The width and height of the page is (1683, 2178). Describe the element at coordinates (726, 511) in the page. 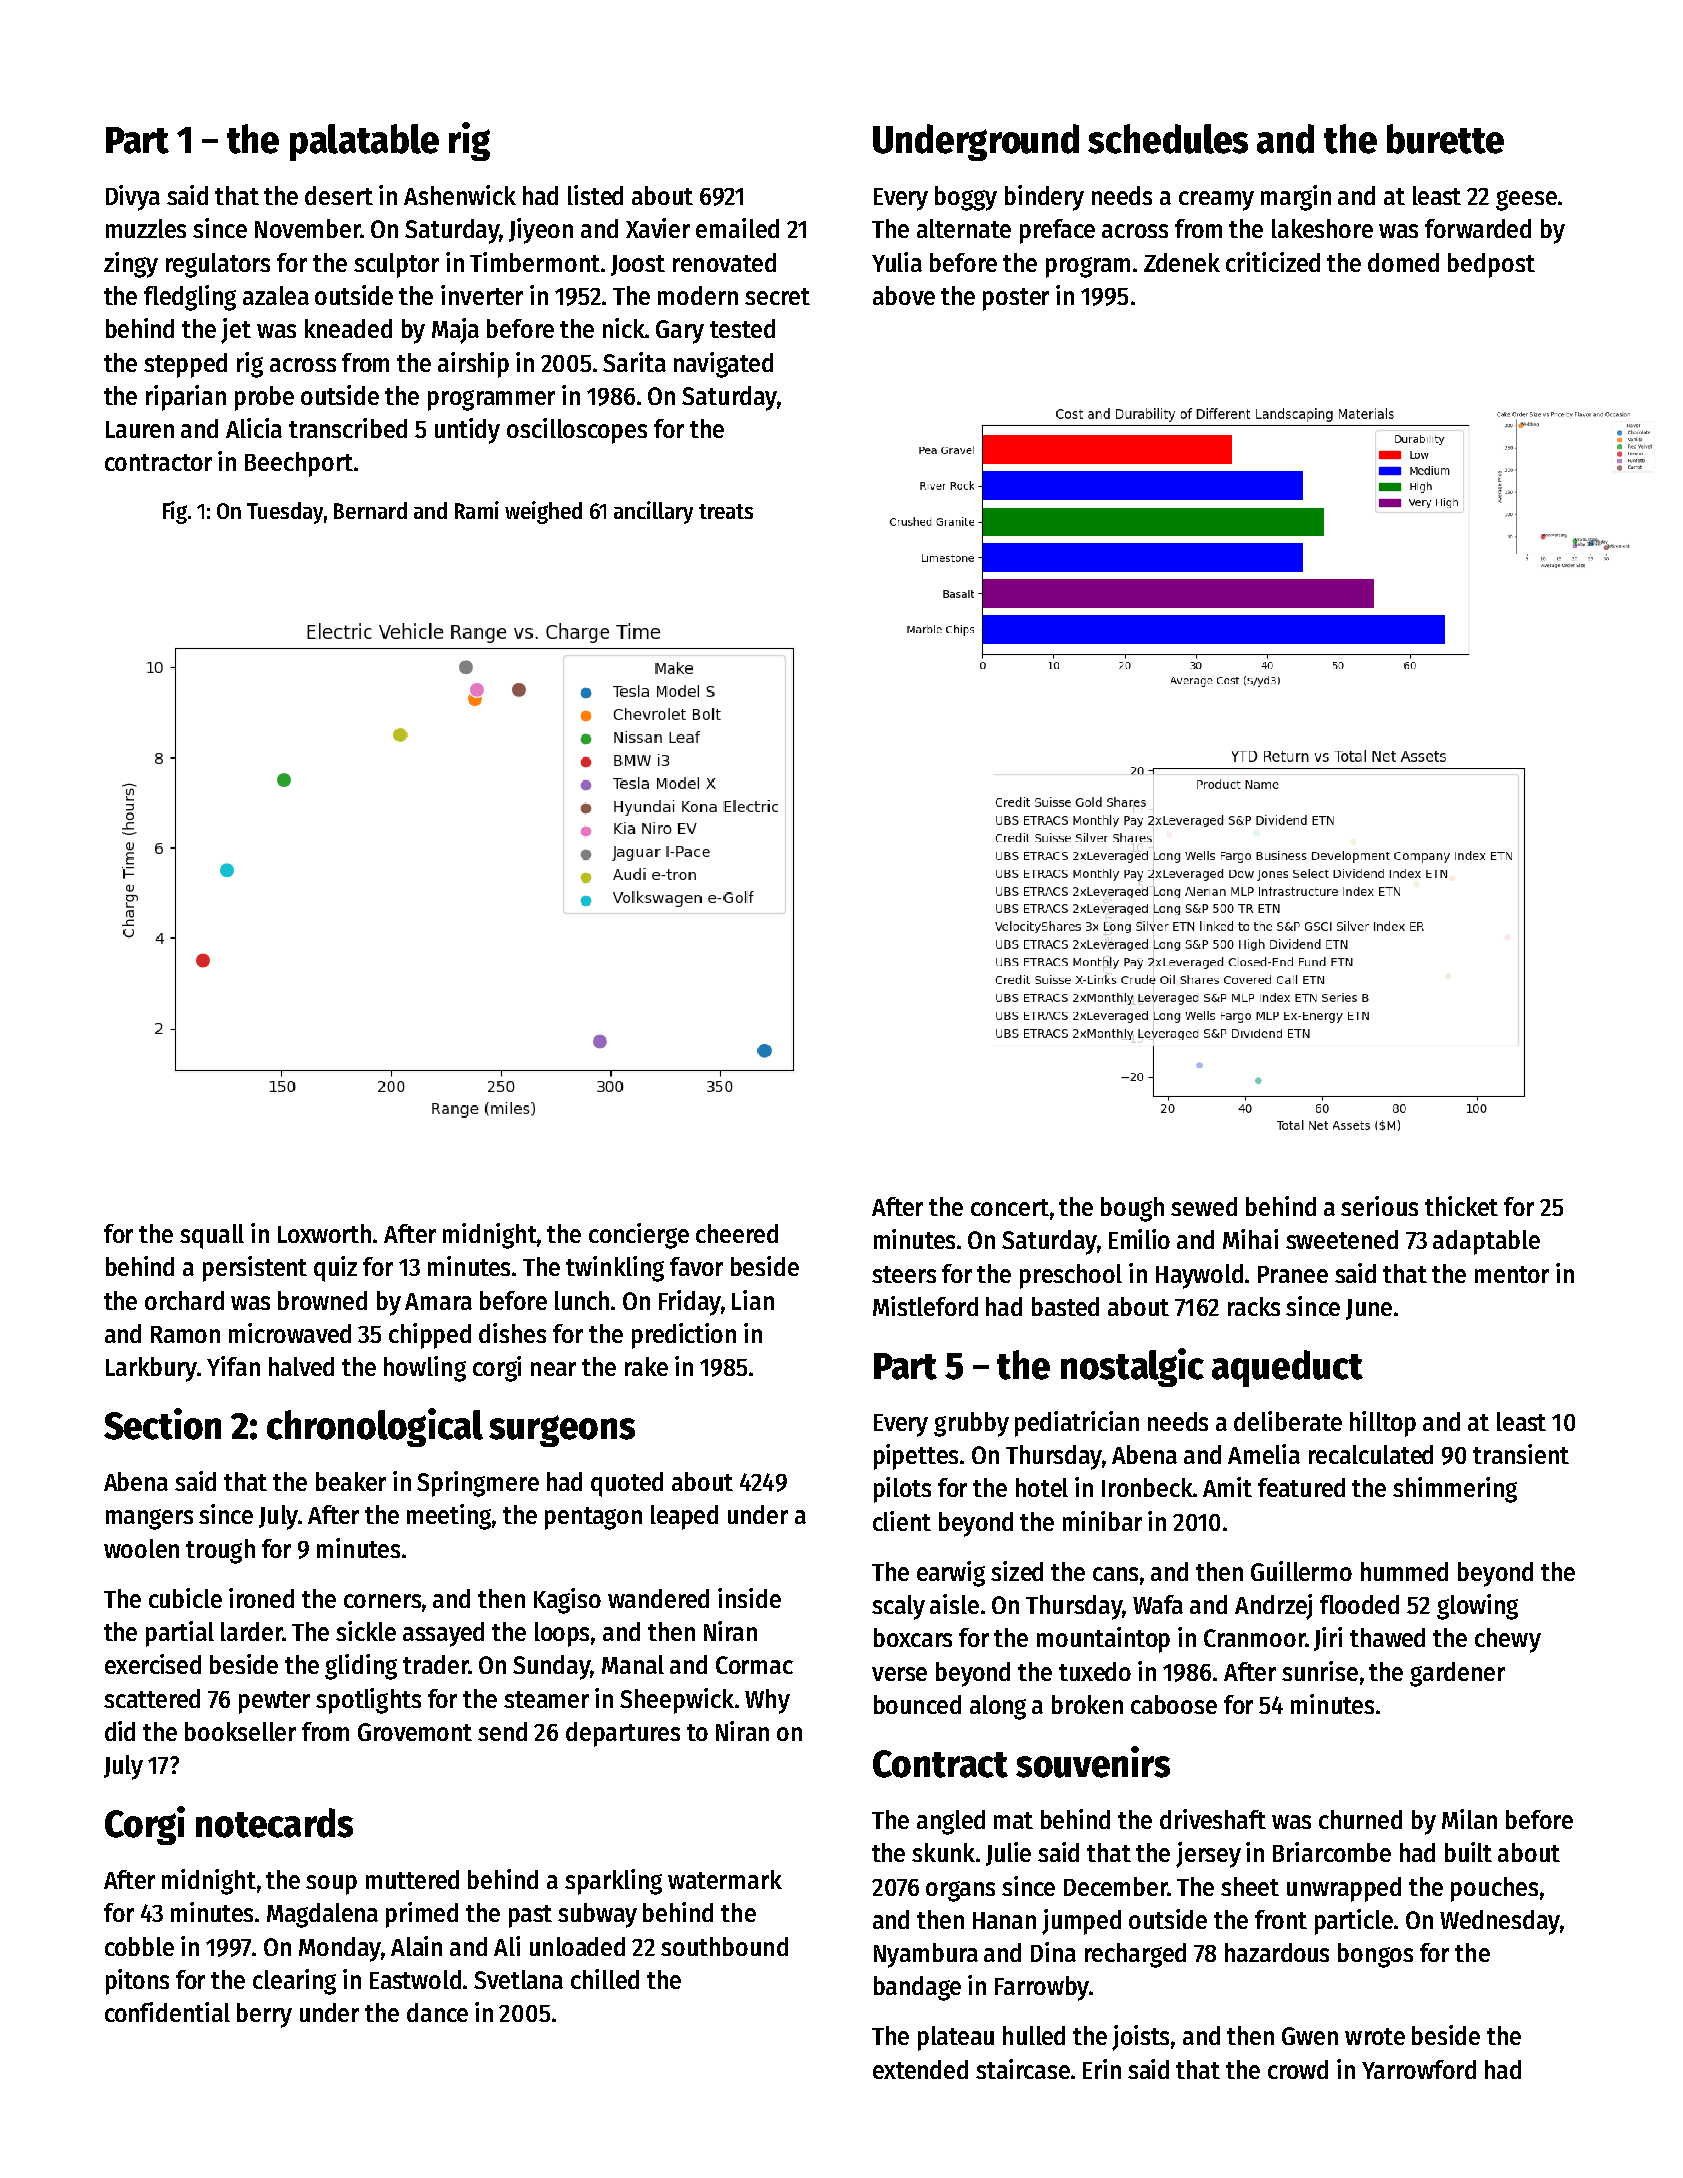

I see `treats` at that location.
